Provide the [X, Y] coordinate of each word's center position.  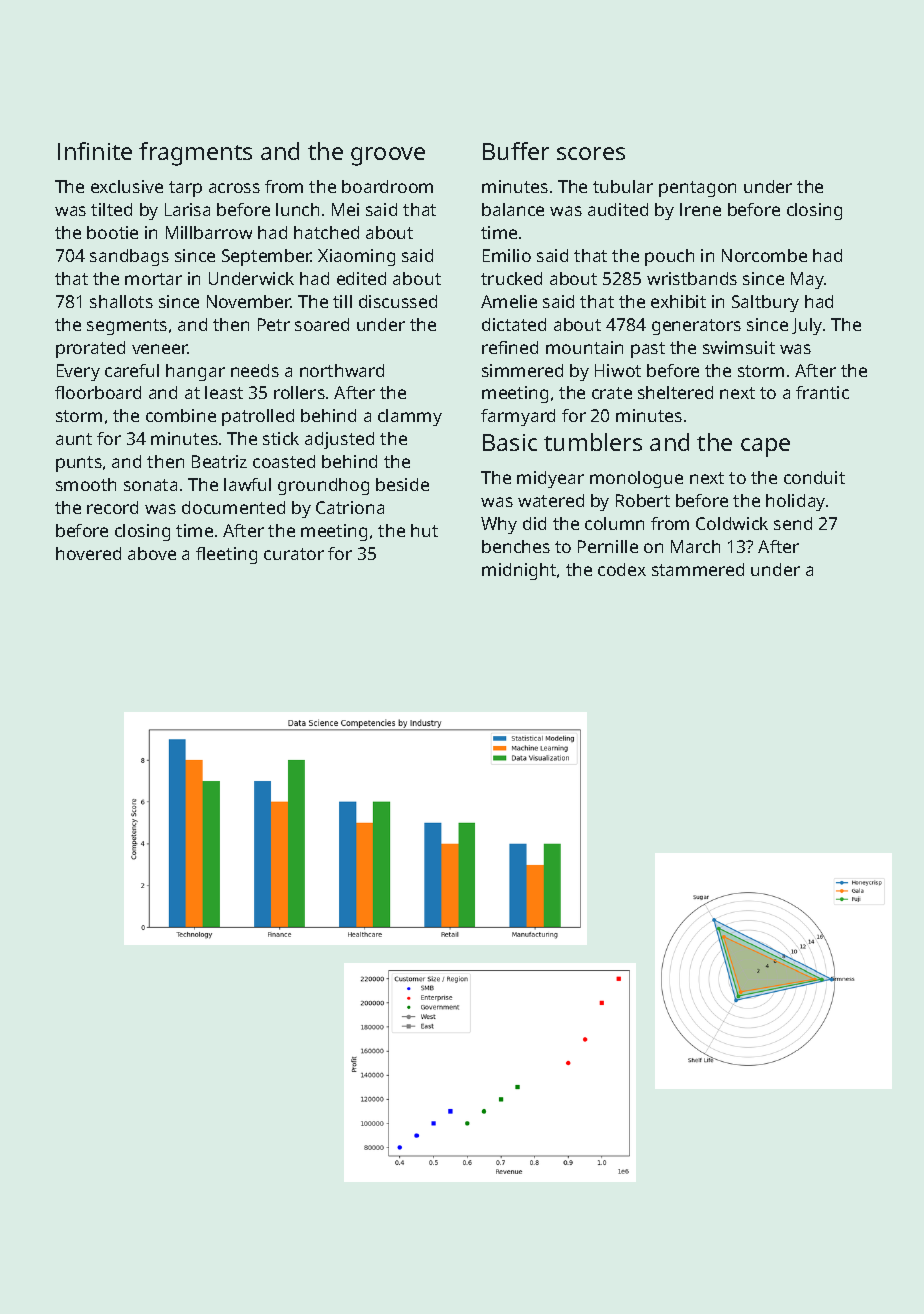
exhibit [678, 301]
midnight [519, 571]
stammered [698, 569]
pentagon [697, 189]
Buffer [516, 151]
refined [510, 347]
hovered [88, 553]
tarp [185, 189]
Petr [274, 324]
